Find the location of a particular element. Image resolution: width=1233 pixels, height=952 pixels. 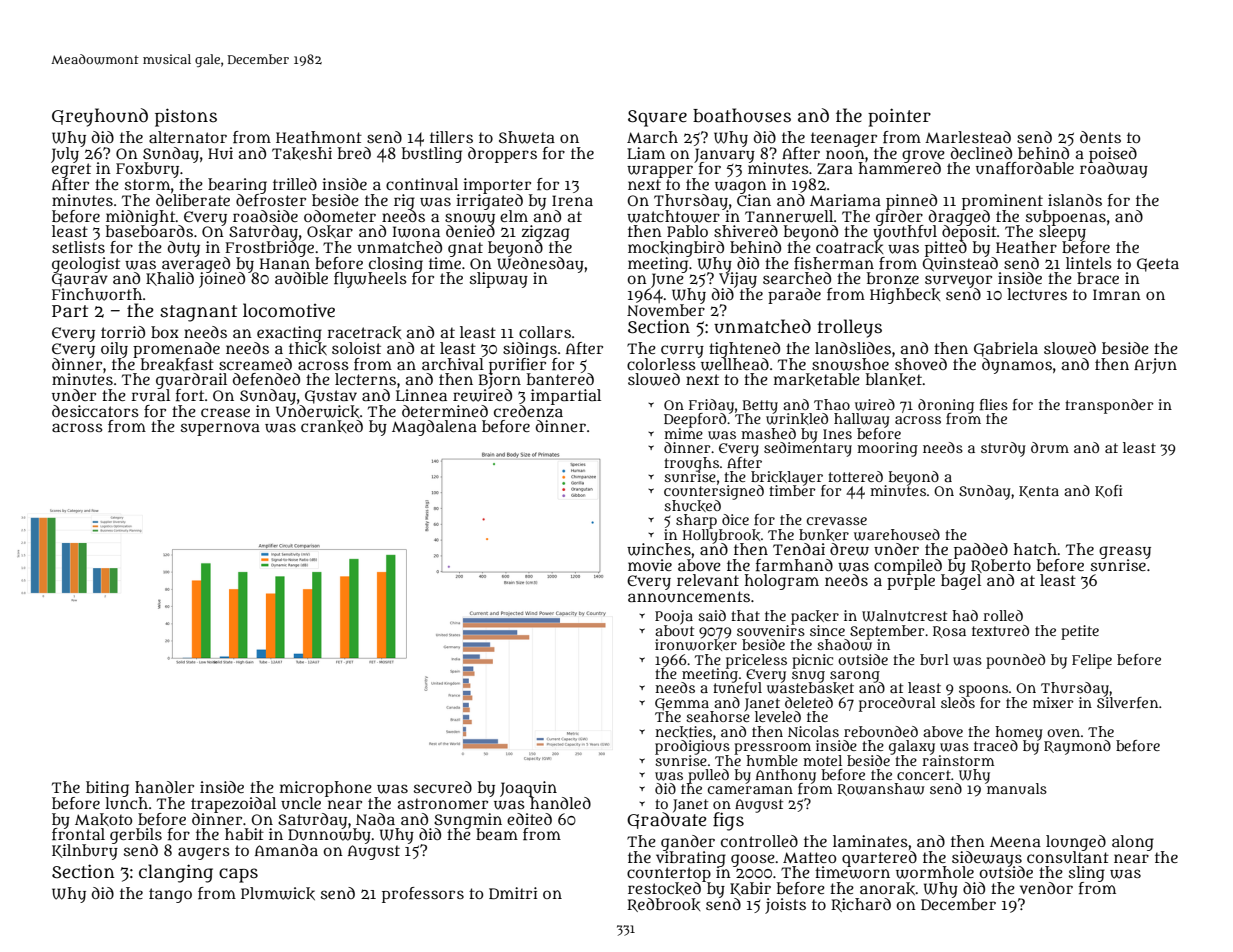

Geeta is located at coordinates (1158, 265).
